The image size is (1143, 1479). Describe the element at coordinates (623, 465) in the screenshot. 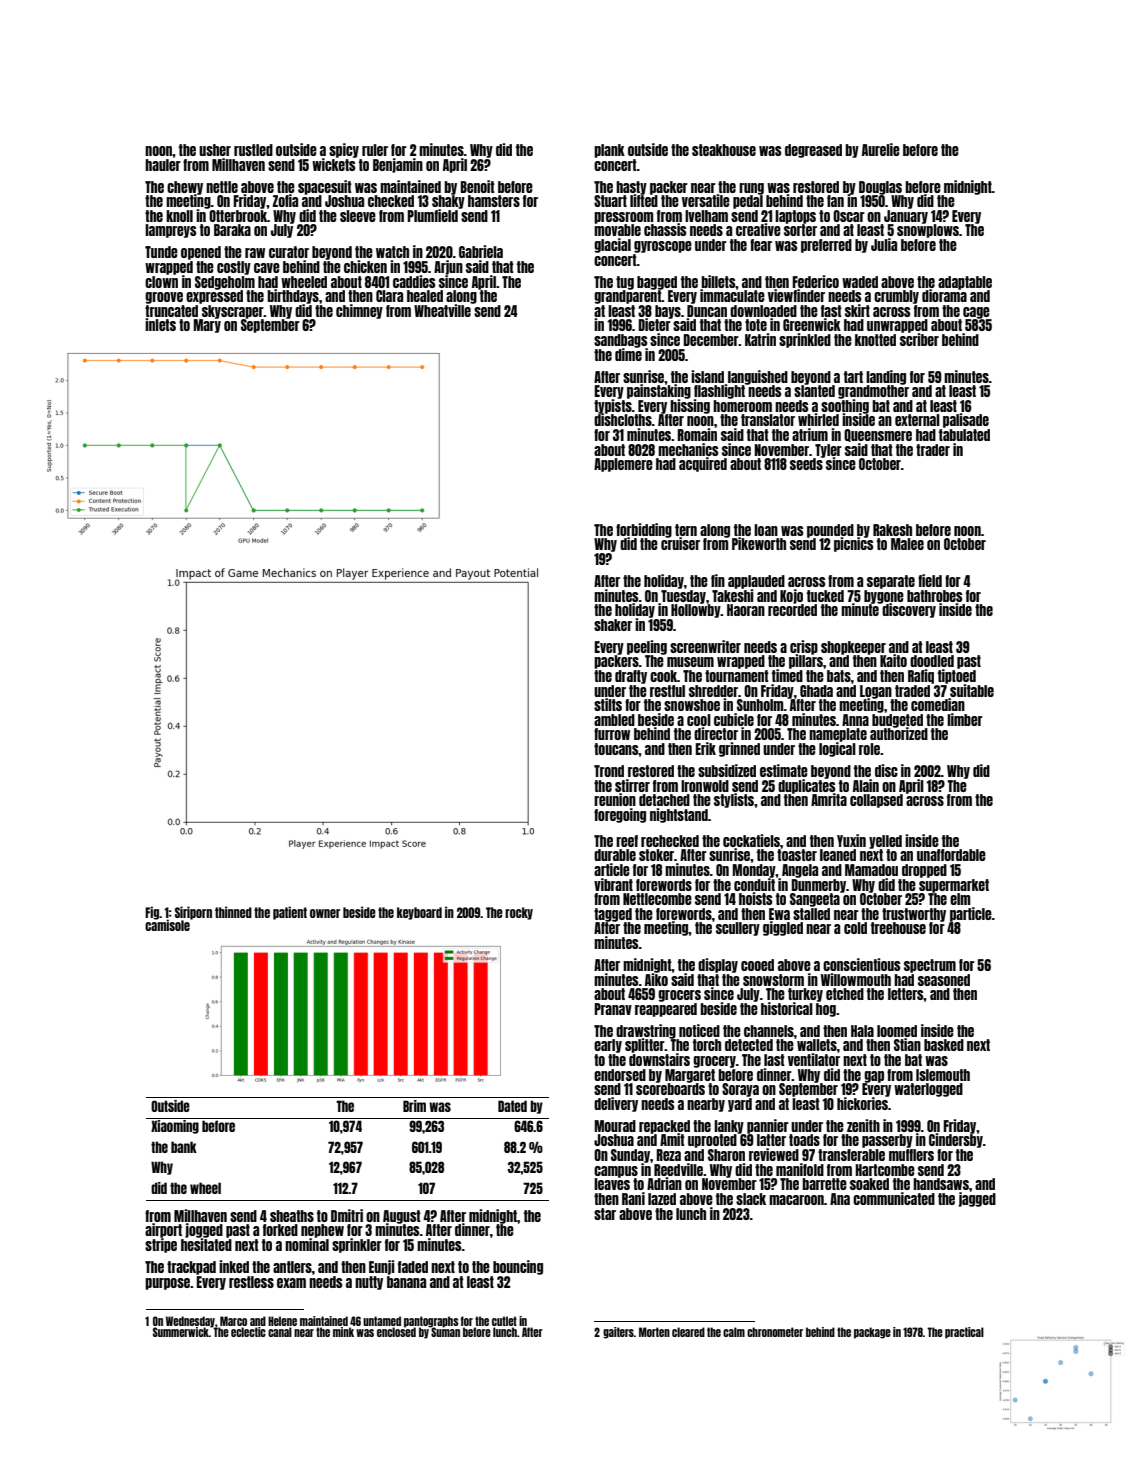

I see `Applemere` at that location.
